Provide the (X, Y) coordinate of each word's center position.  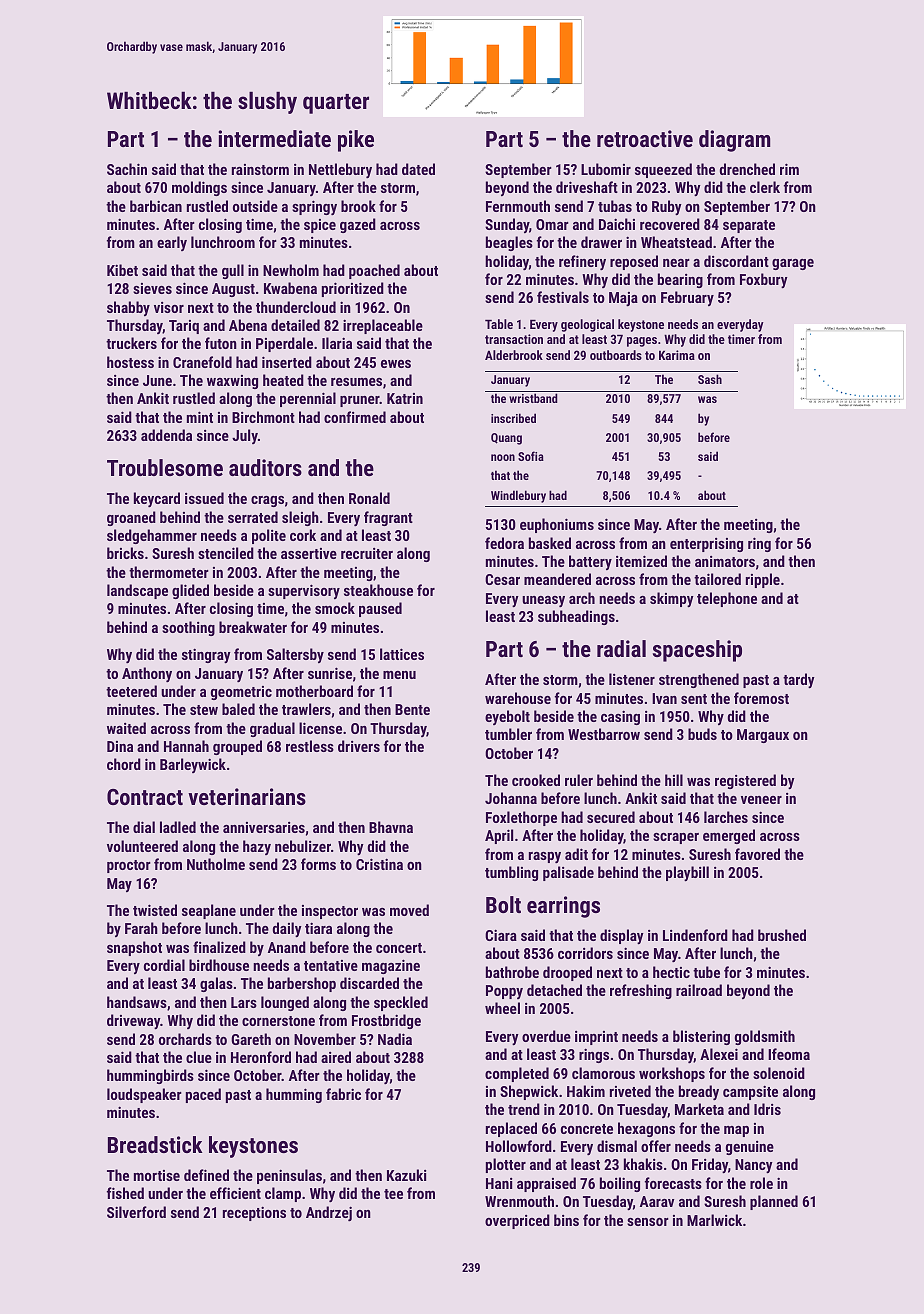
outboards (616, 355)
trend (524, 1109)
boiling (620, 1184)
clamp (283, 1194)
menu (399, 675)
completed (517, 1074)
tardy (799, 681)
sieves (152, 288)
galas (216, 984)
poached (374, 271)
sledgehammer (152, 536)
